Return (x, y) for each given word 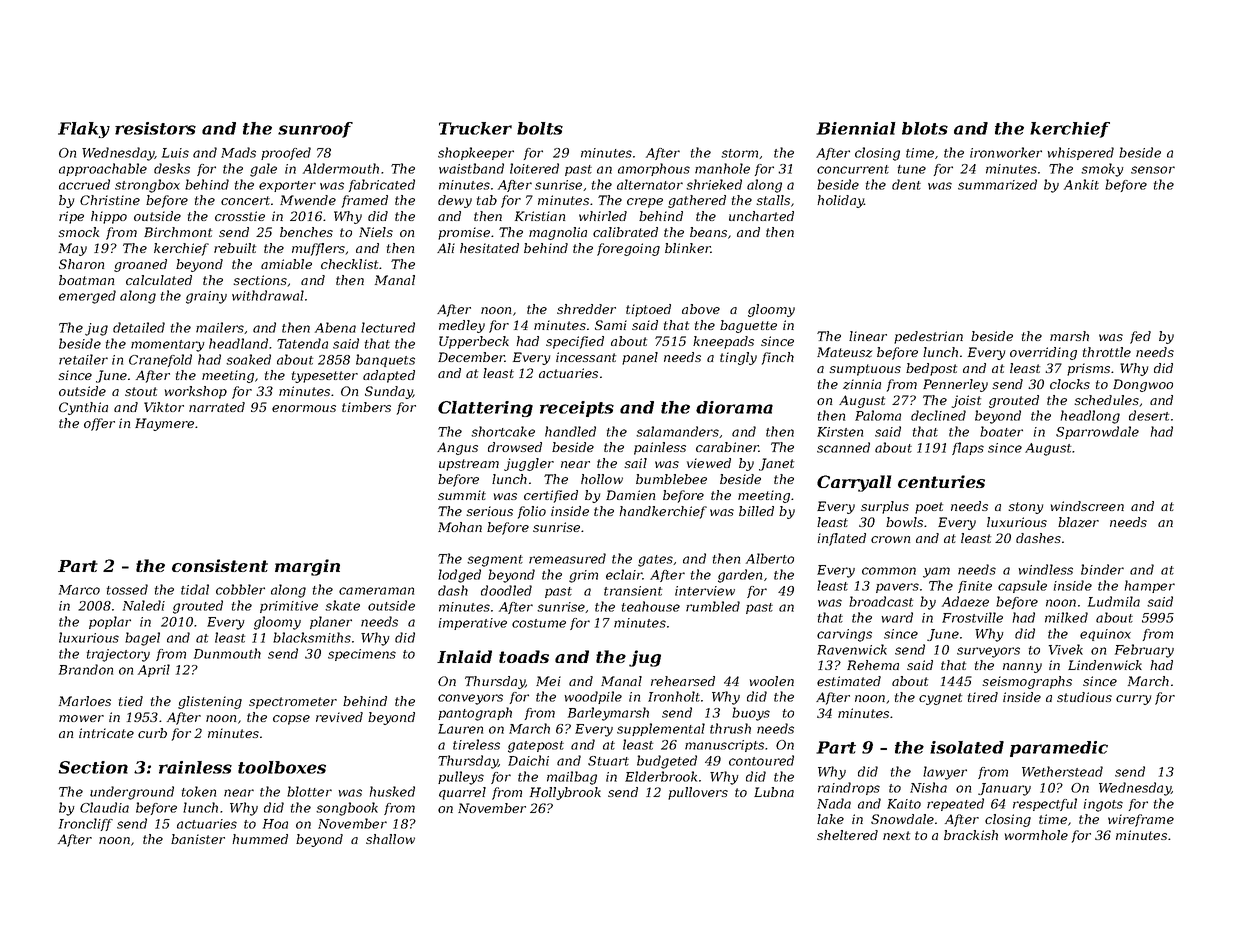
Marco (79, 590)
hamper (1150, 586)
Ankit (1081, 184)
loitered (534, 168)
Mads (238, 152)
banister (198, 839)
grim (583, 576)
